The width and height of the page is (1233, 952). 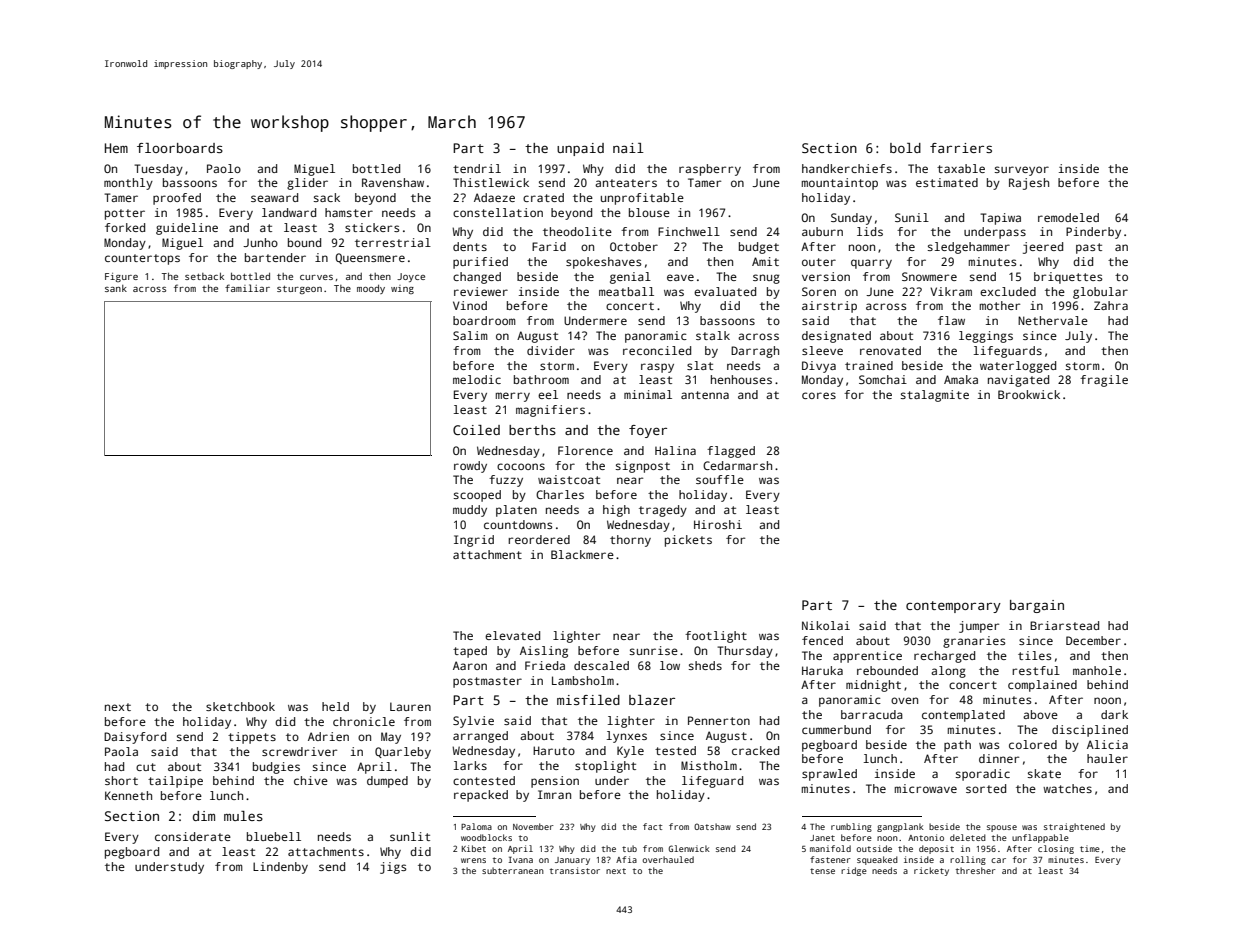 I want to click on sketchbook, so click(x=240, y=706).
